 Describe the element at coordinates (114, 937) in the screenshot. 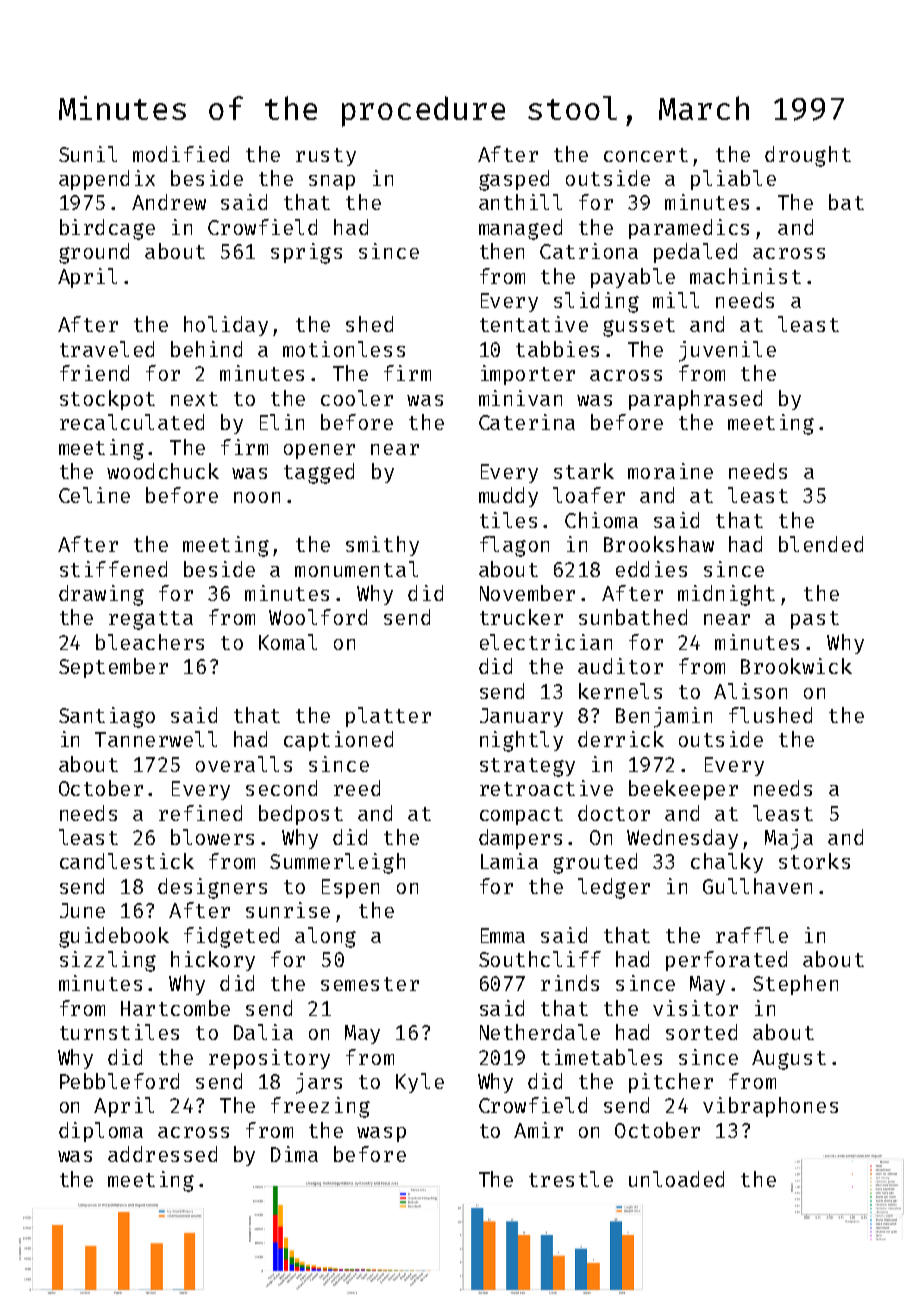

I see `guidebook` at that location.
